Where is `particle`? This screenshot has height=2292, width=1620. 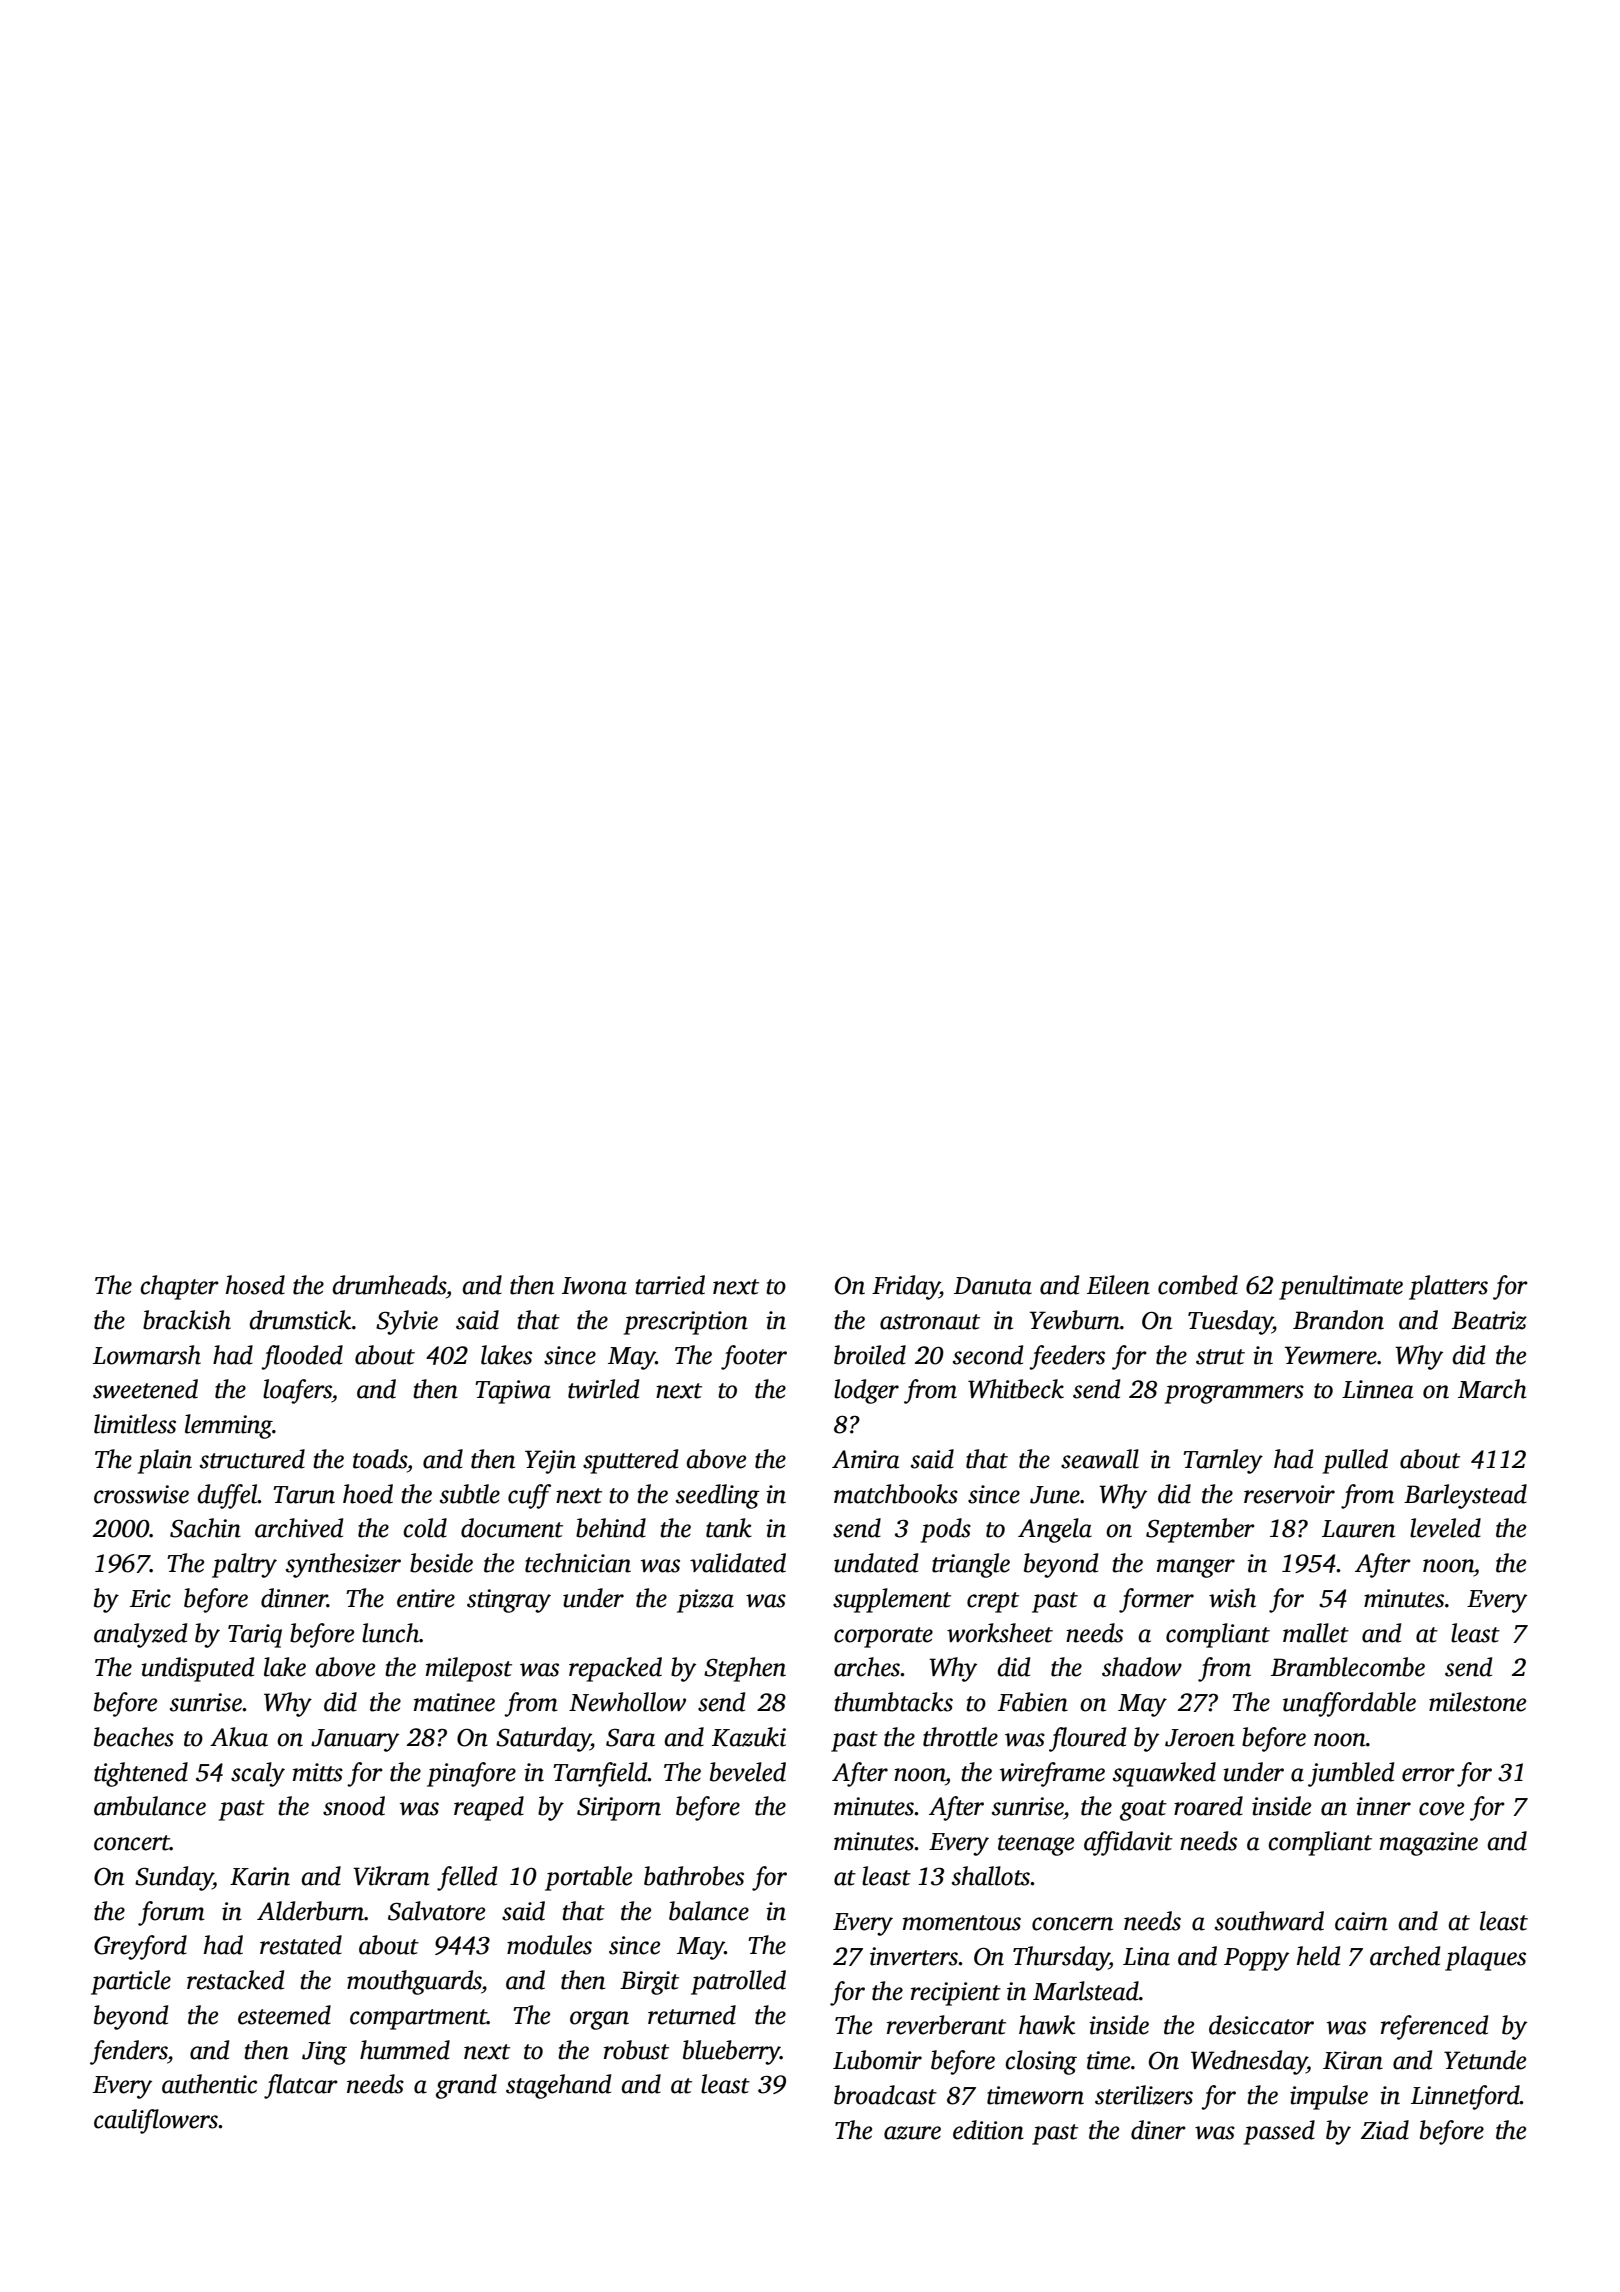
particle is located at coordinates (131, 1982).
